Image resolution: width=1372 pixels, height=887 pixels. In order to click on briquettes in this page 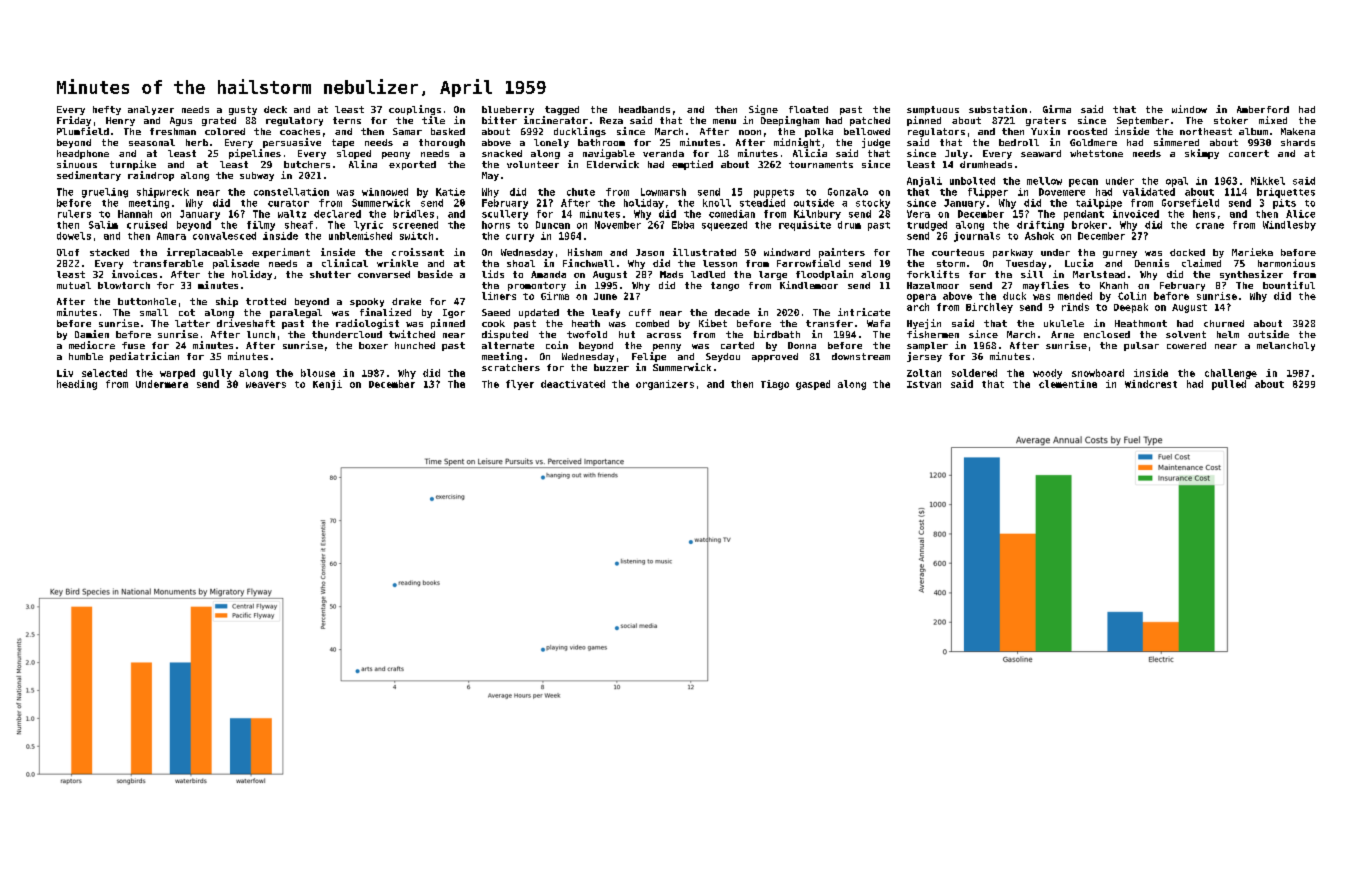, I will do `click(1286, 193)`.
